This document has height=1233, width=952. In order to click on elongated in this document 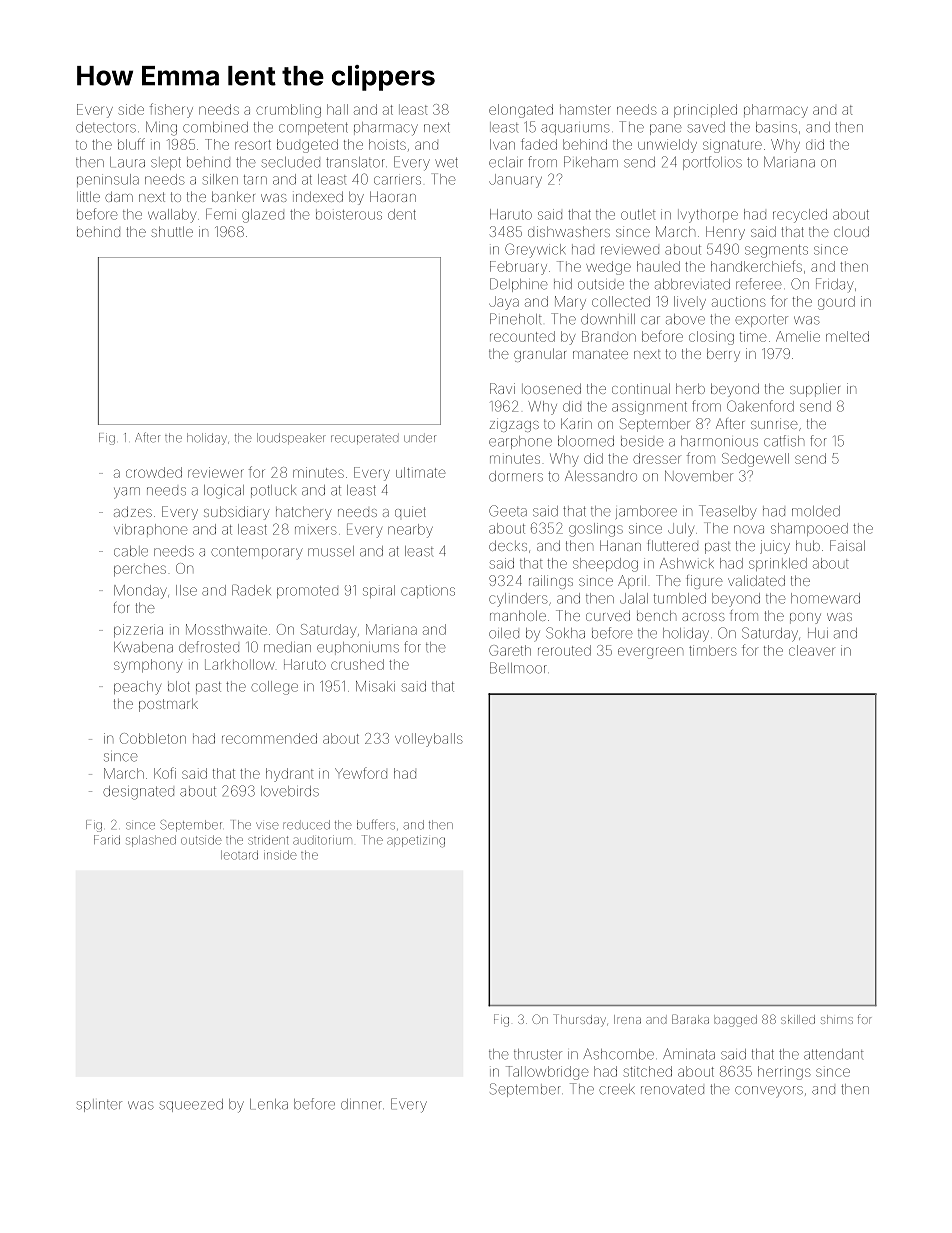, I will do `click(521, 111)`.
